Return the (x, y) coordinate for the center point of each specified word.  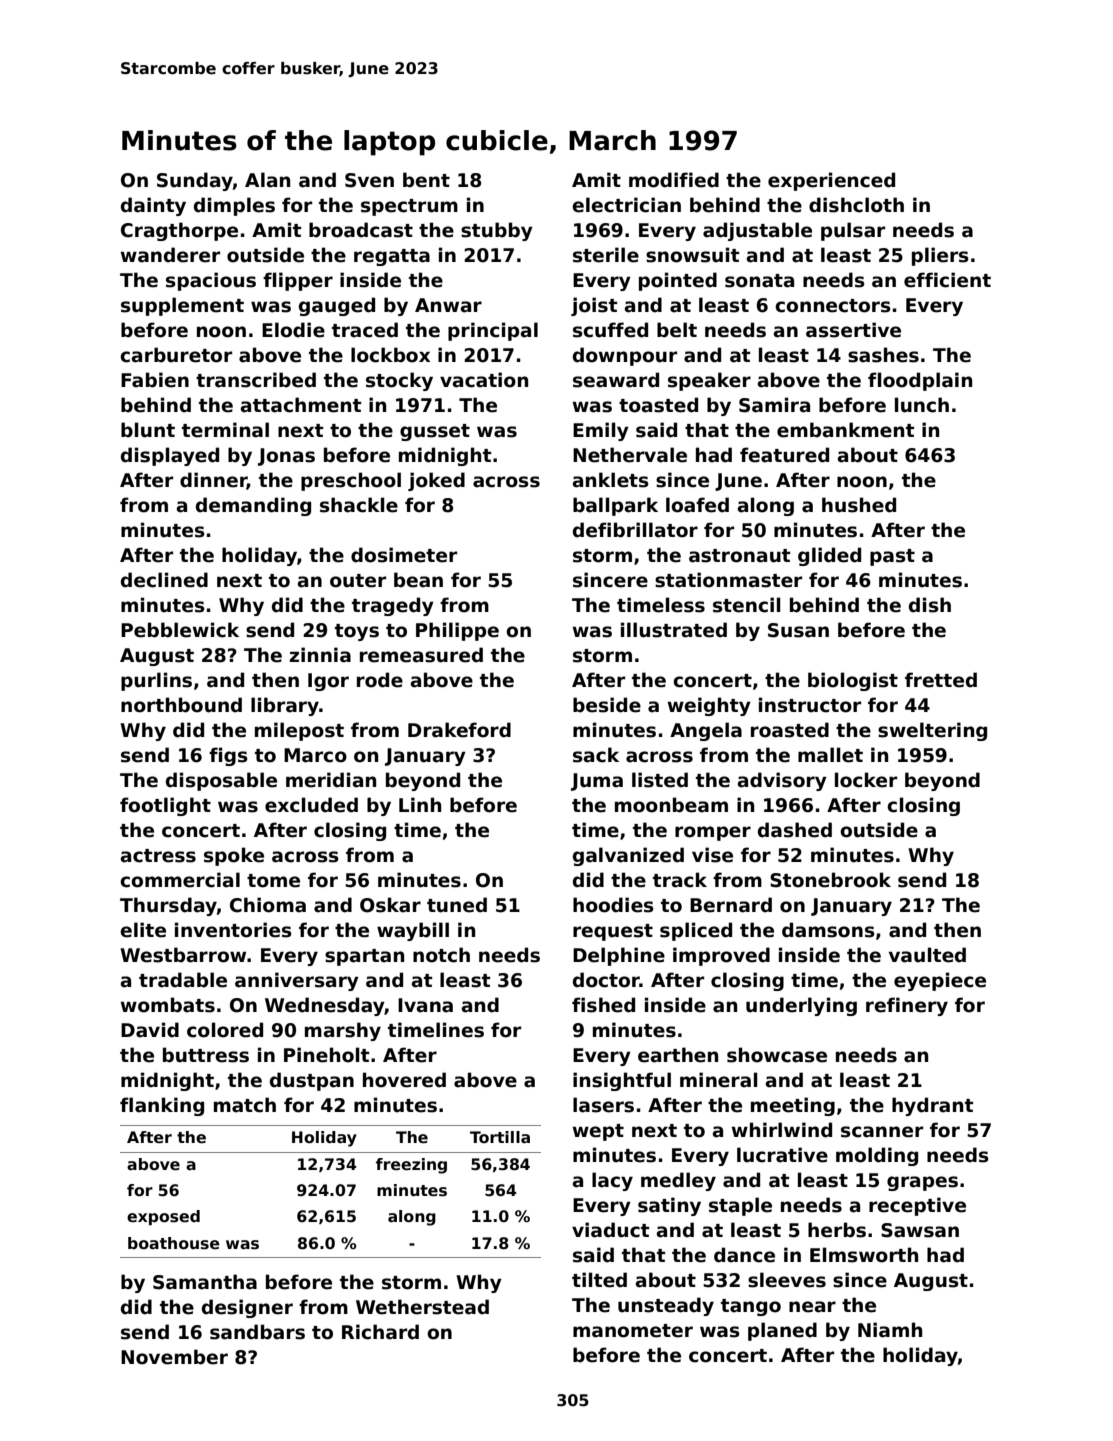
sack (596, 755)
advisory (782, 781)
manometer (633, 1331)
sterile (606, 255)
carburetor (176, 355)
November (174, 1357)
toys (357, 632)
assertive (853, 330)
